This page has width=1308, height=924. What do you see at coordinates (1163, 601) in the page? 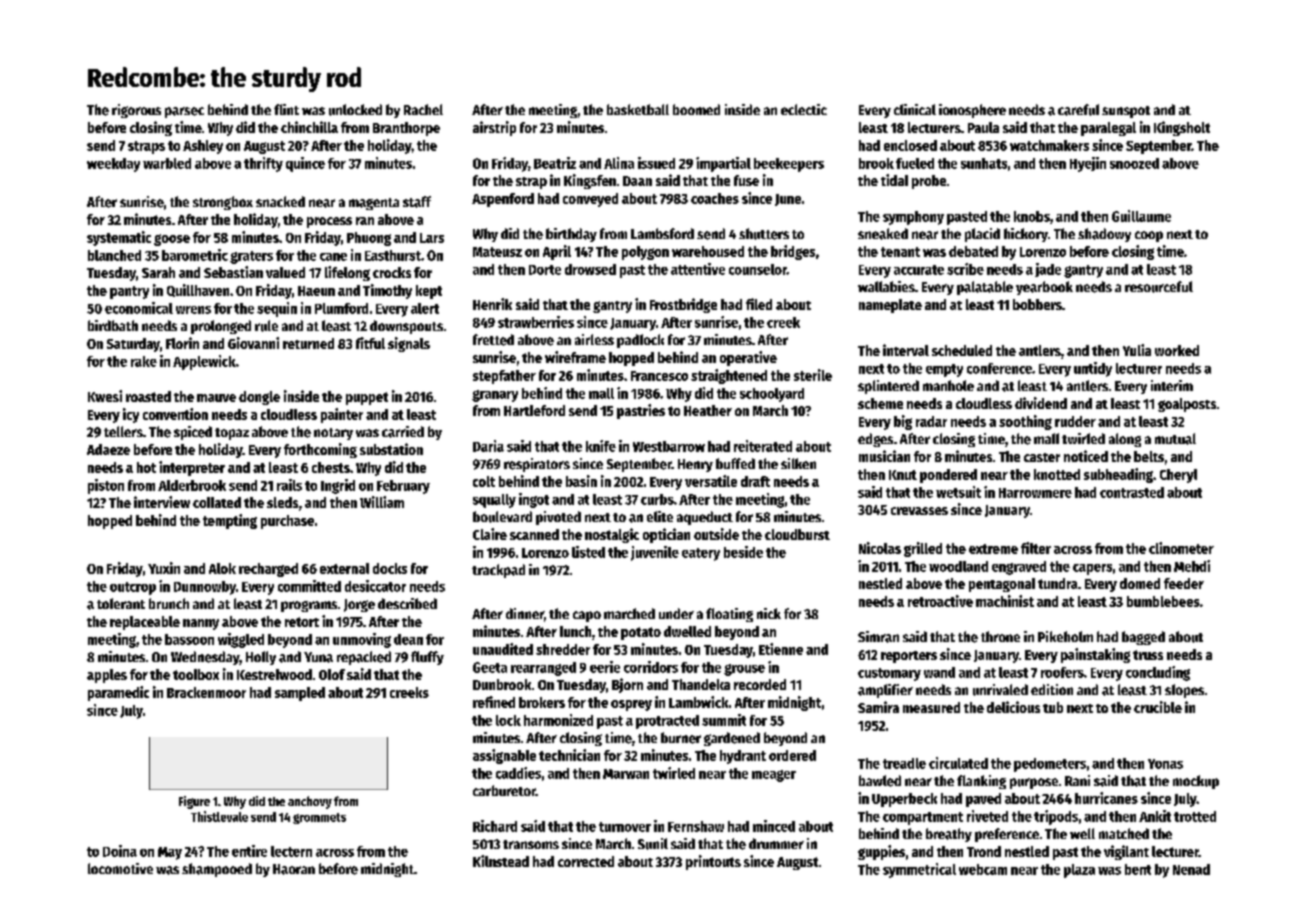
I see `bumblebees` at bounding box center [1163, 601].
